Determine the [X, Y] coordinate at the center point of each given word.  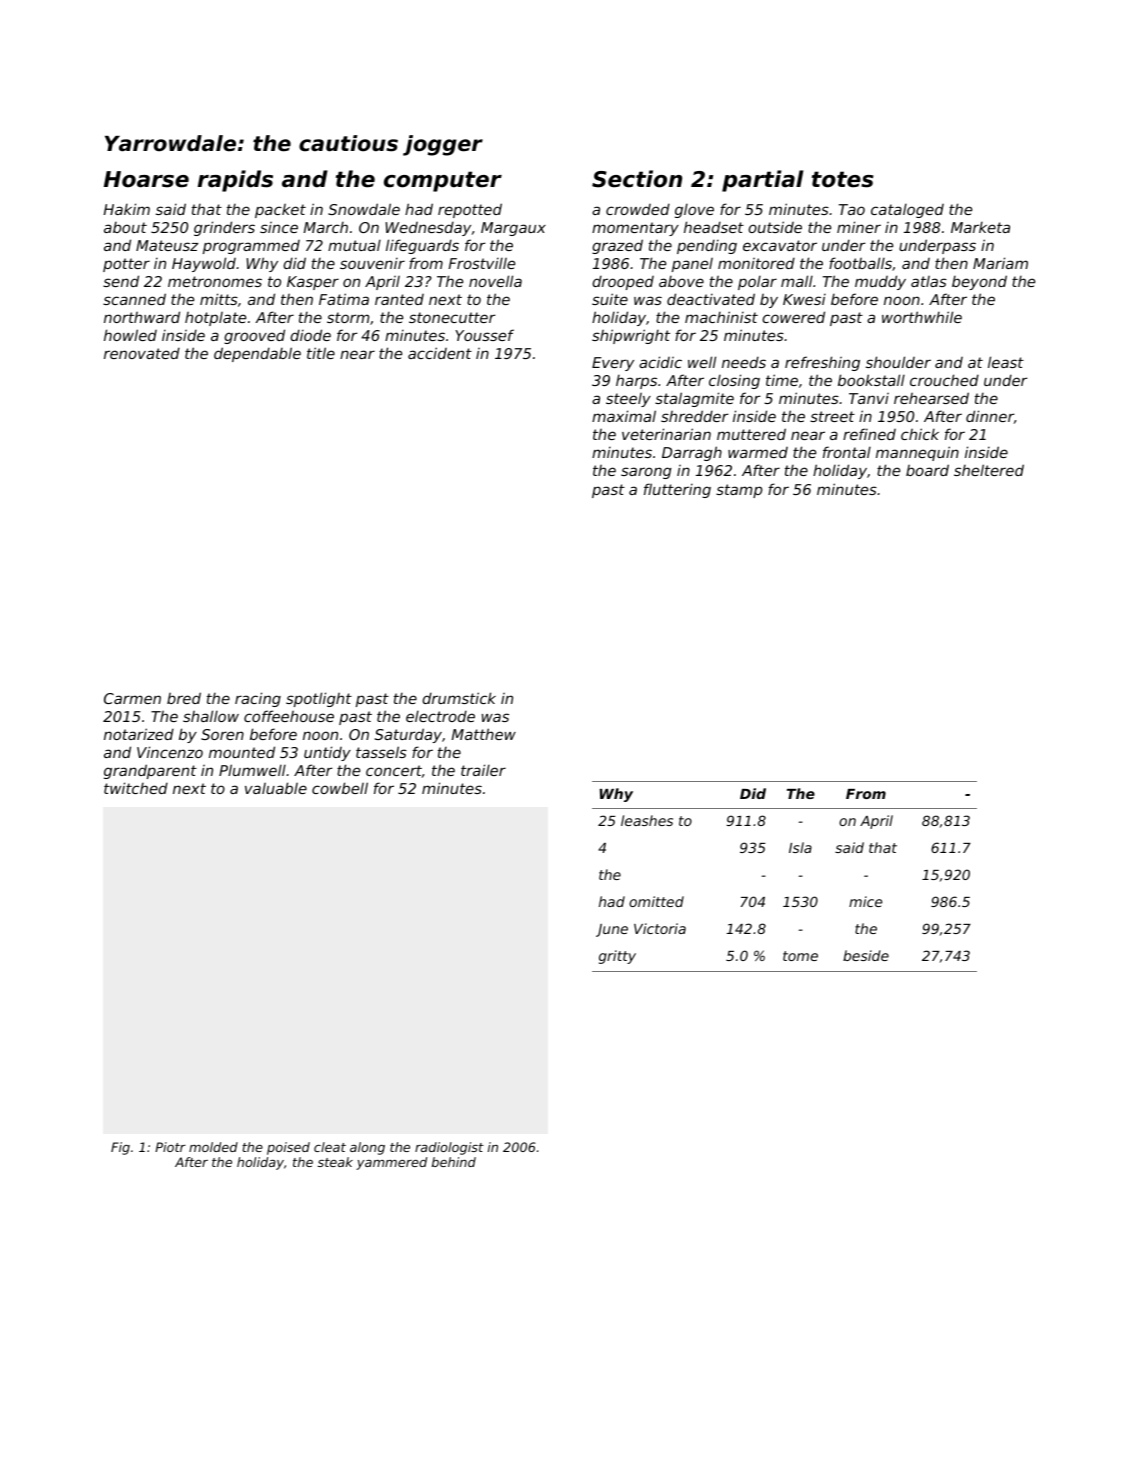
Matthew [484, 734]
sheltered [989, 470]
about [125, 227]
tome [800, 956]
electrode [440, 716]
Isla [800, 847]
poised [288, 1148]
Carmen [132, 698]
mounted [242, 752]
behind [454, 1162]
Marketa [980, 227]
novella [495, 281]
